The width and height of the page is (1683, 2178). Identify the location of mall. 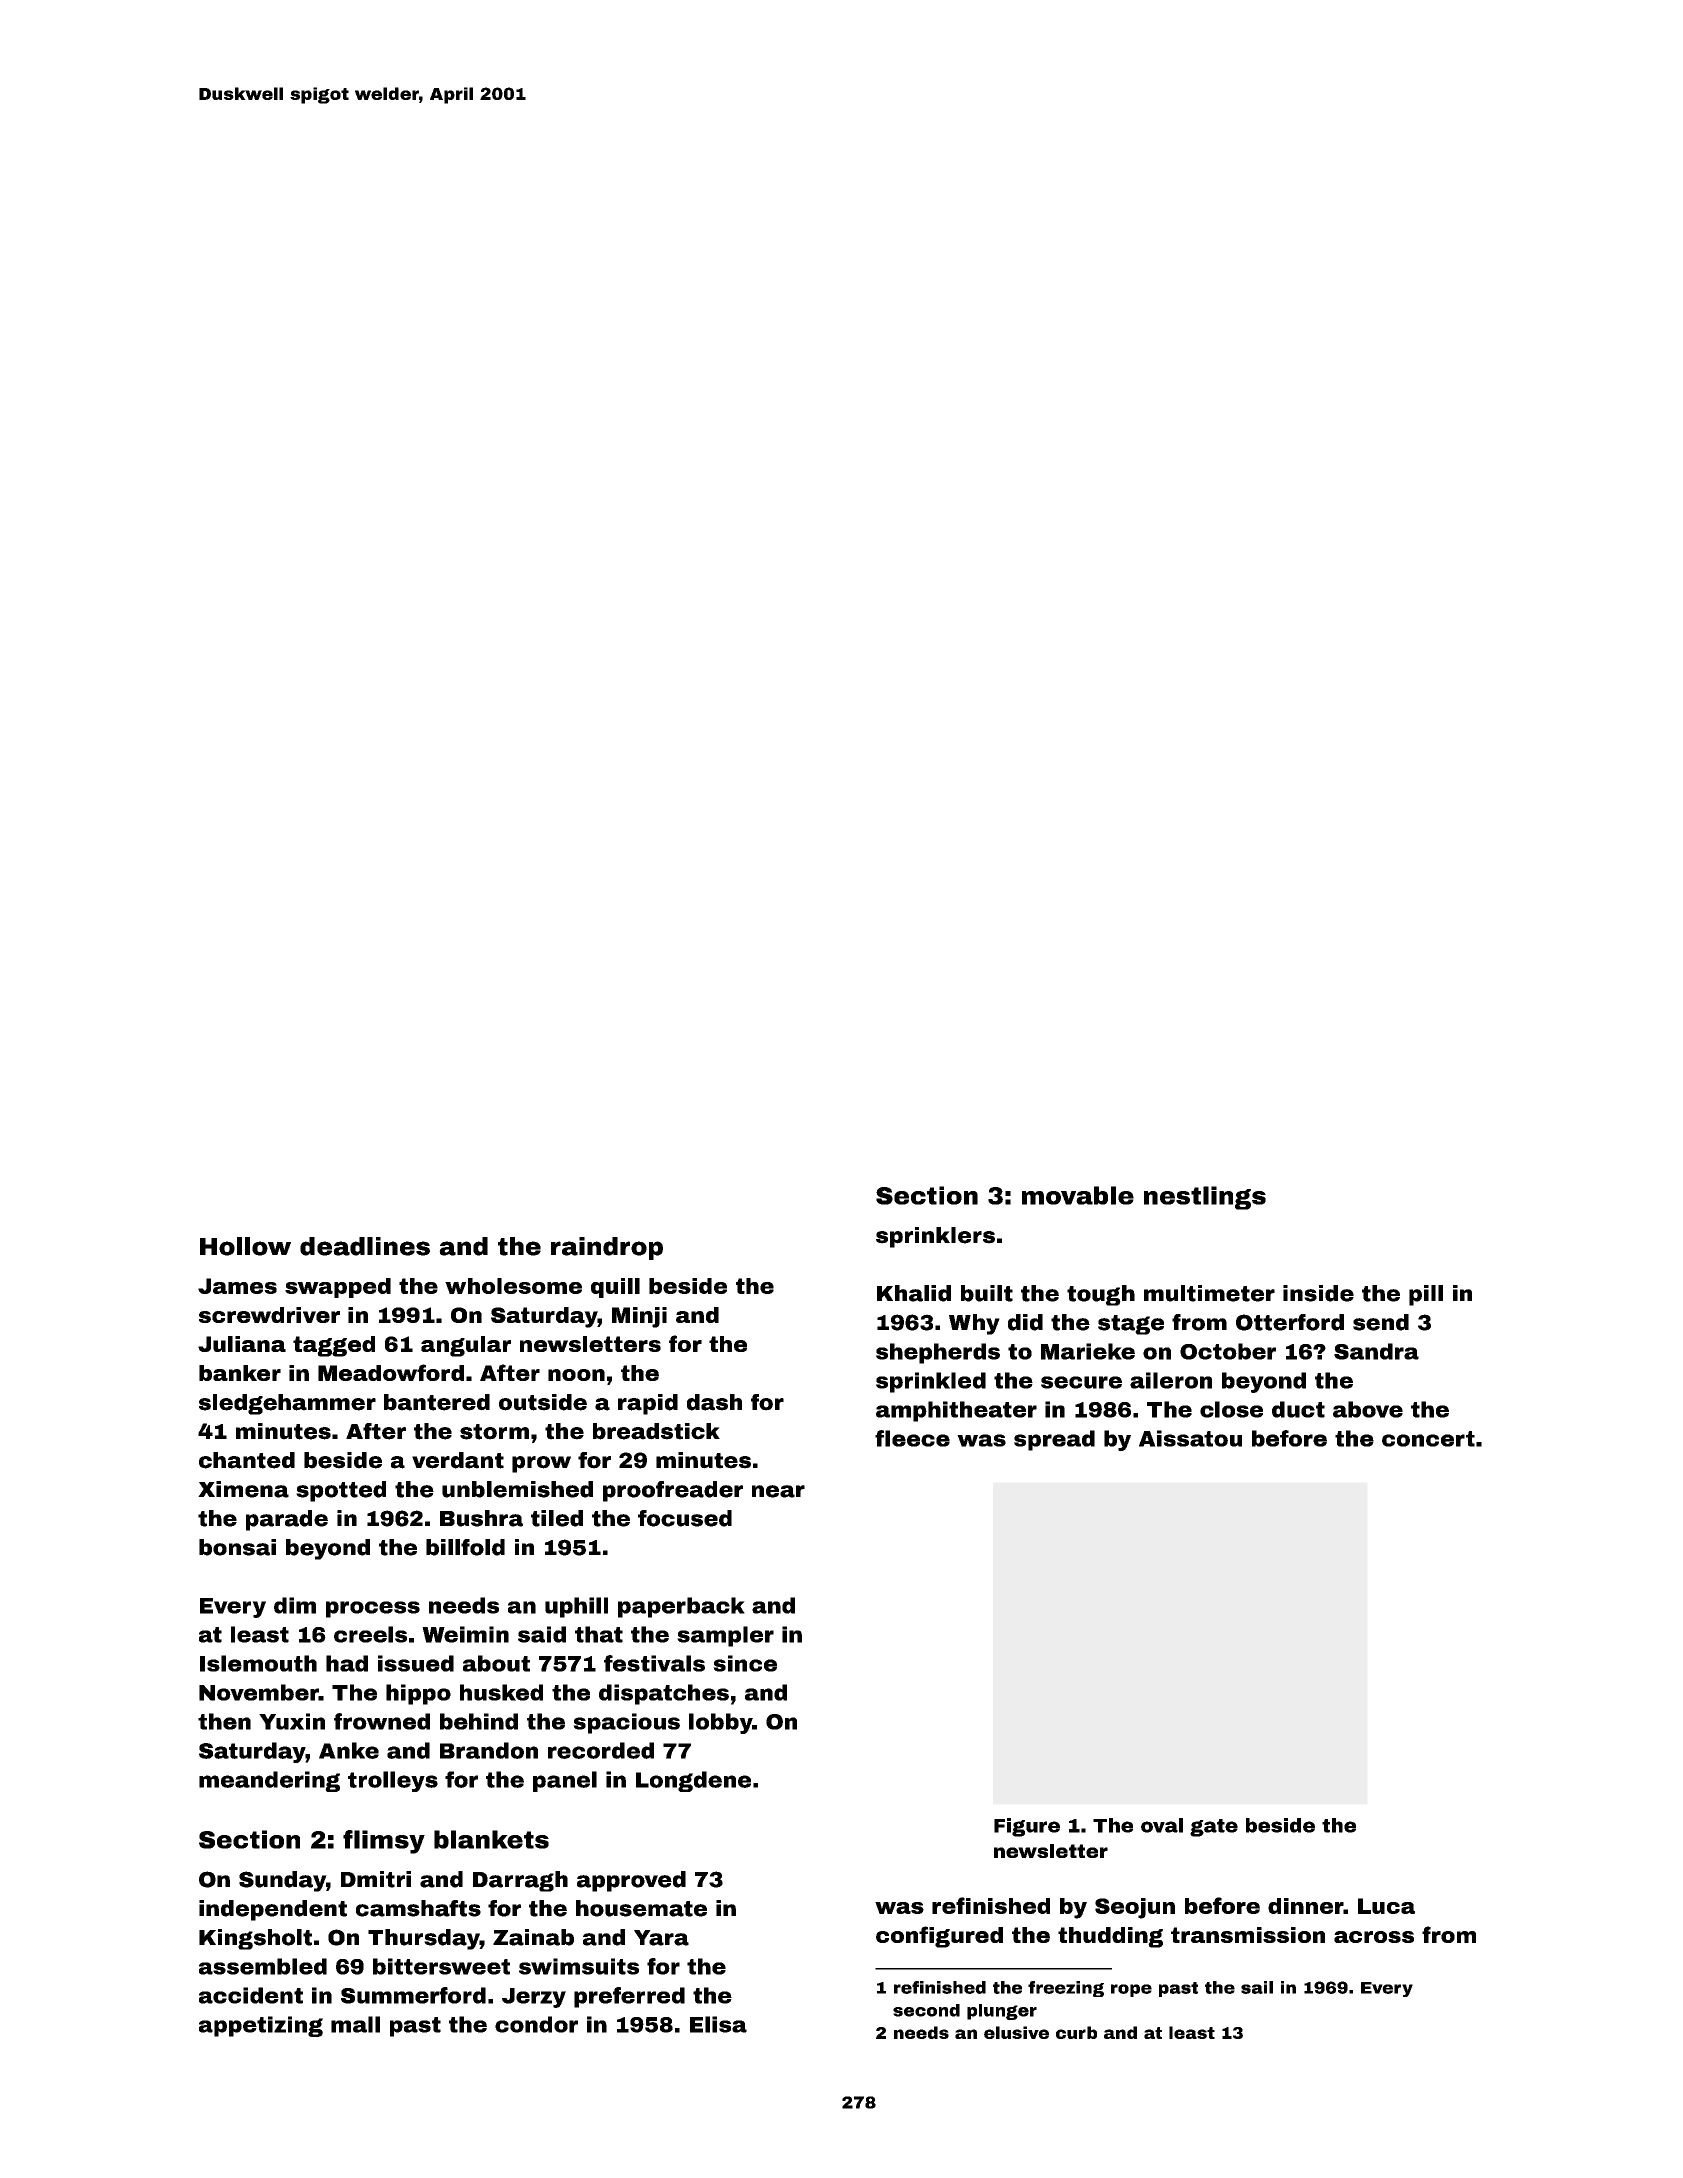
(355, 2024).
